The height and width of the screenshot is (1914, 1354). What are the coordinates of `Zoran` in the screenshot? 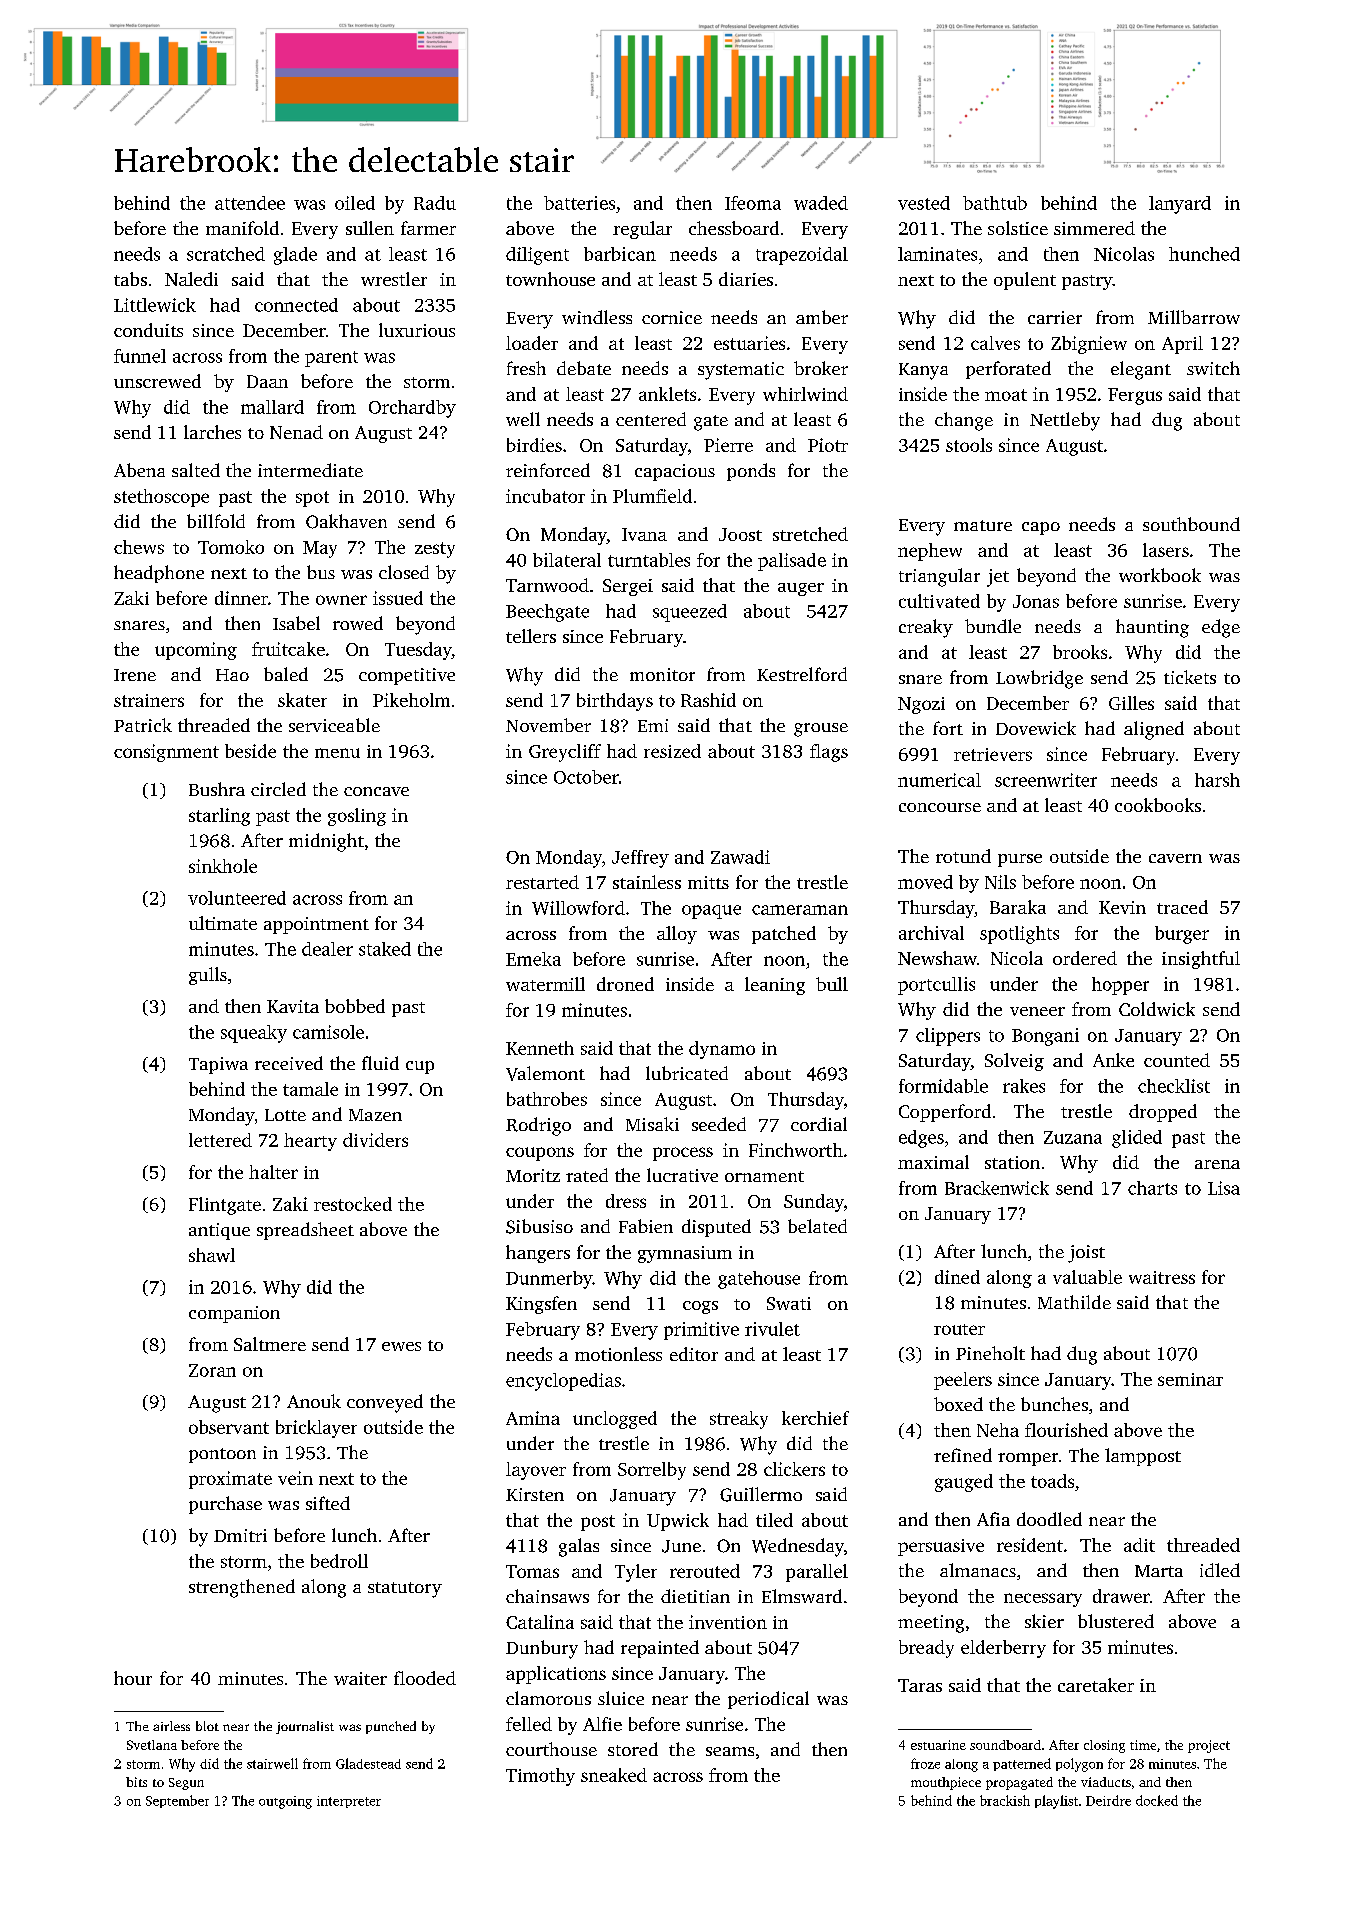 It's located at (212, 1370).
